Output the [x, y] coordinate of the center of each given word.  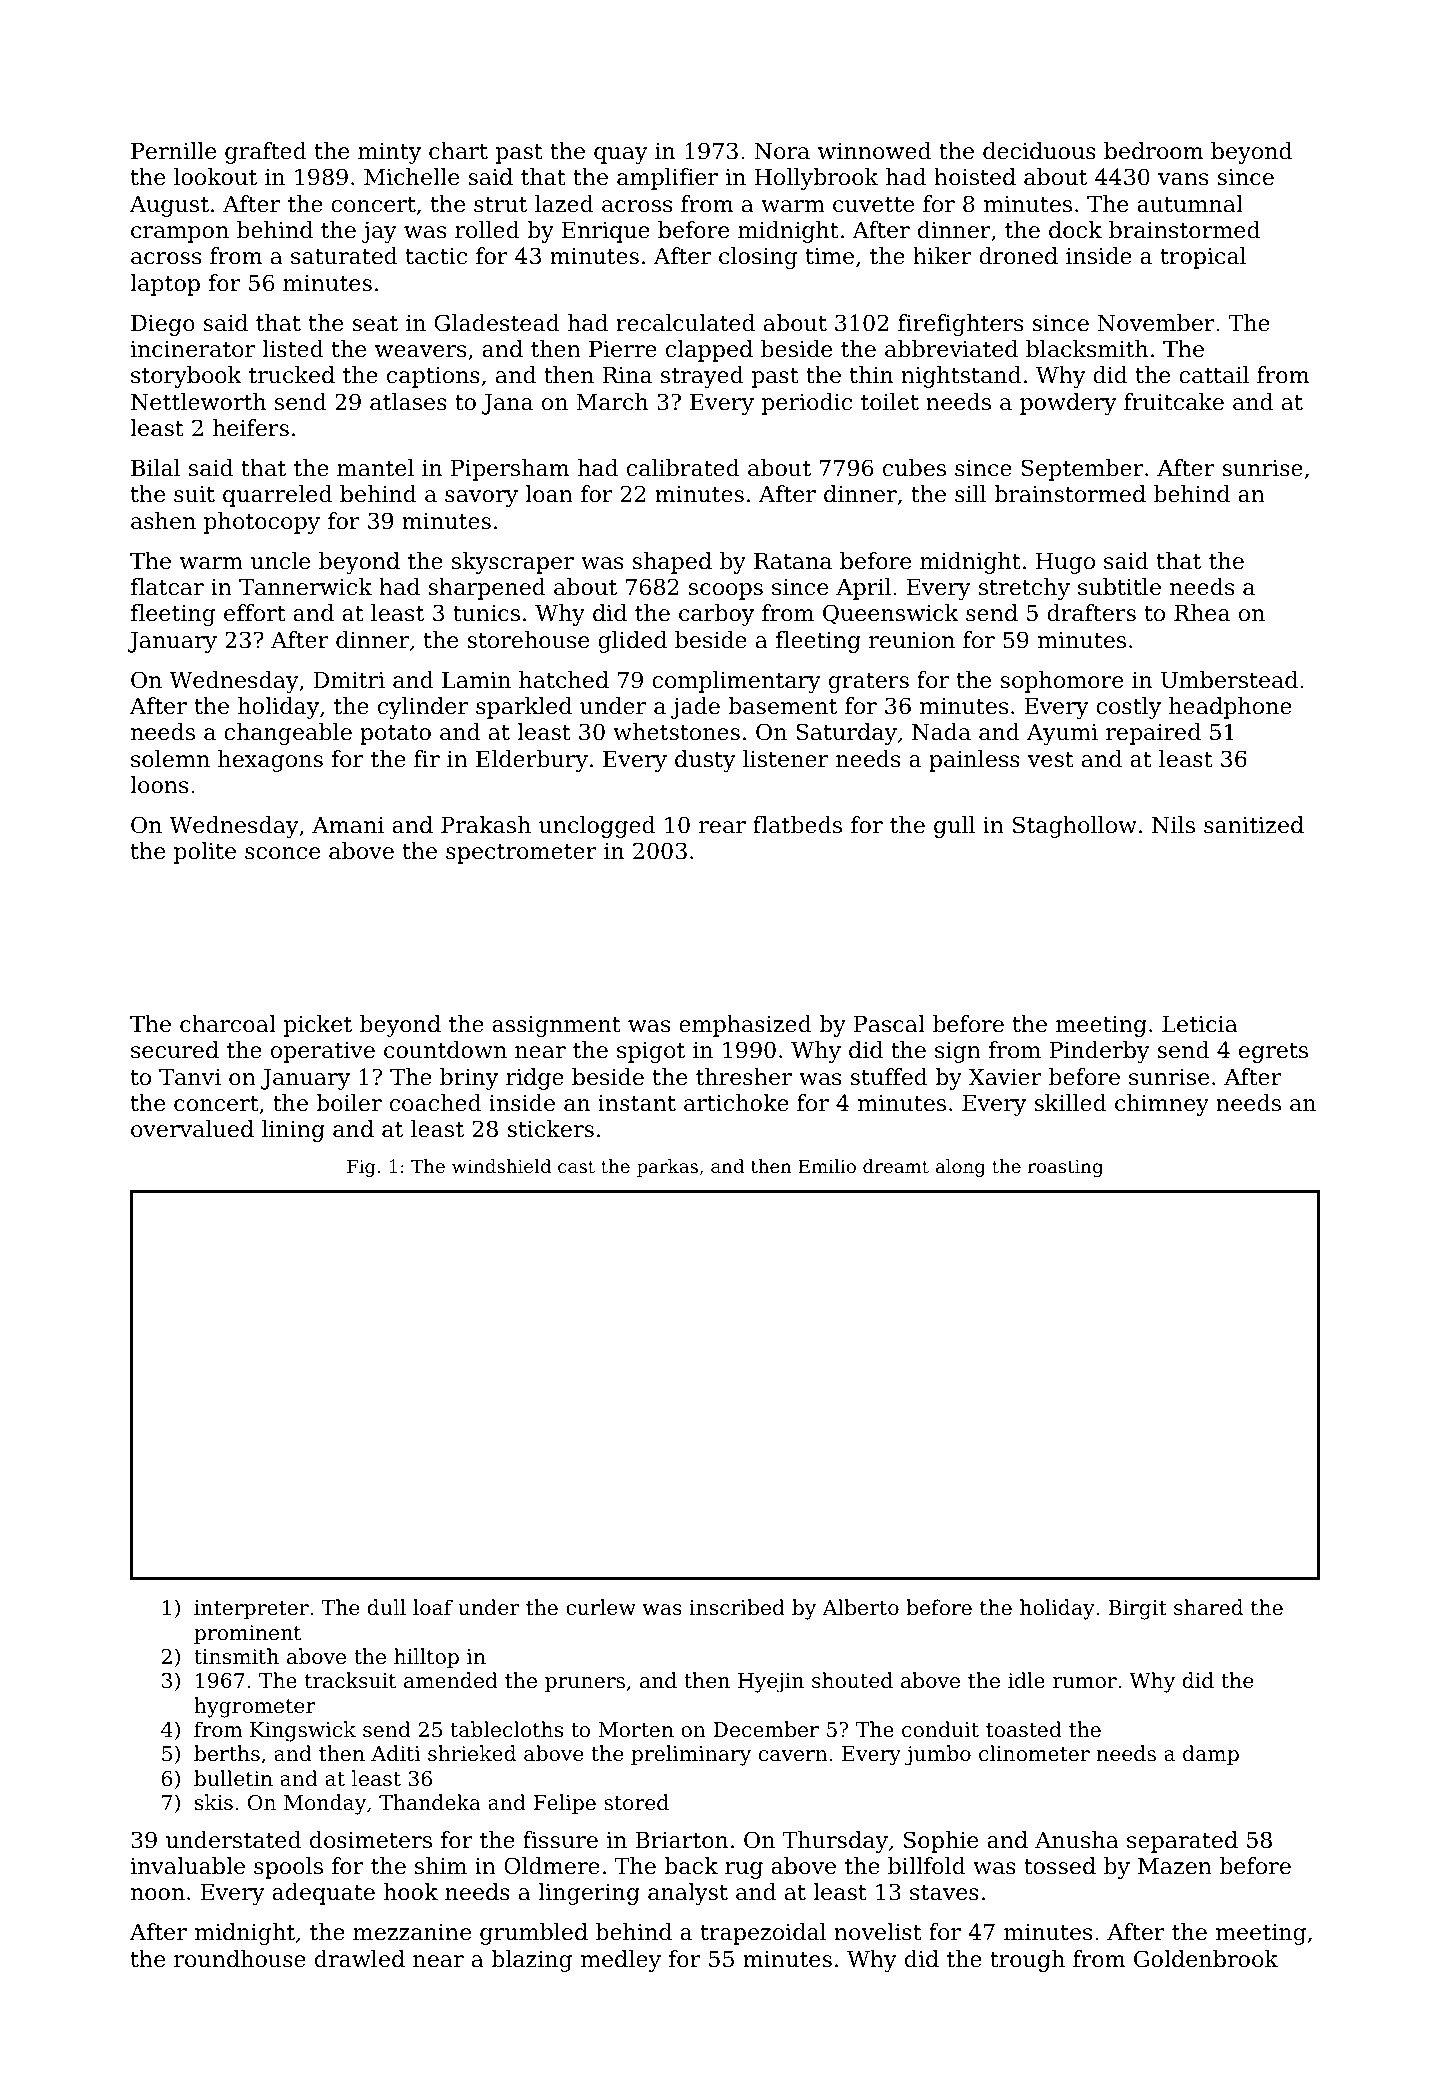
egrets [1273, 1053]
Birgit [1137, 1610]
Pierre [623, 349]
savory [481, 498]
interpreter [251, 1610]
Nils [1173, 825]
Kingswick [303, 1731]
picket [318, 1026]
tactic [436, 256]
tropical [1203, 258]
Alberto [860, 1607]
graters [869, 683]
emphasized [745, 1026]
